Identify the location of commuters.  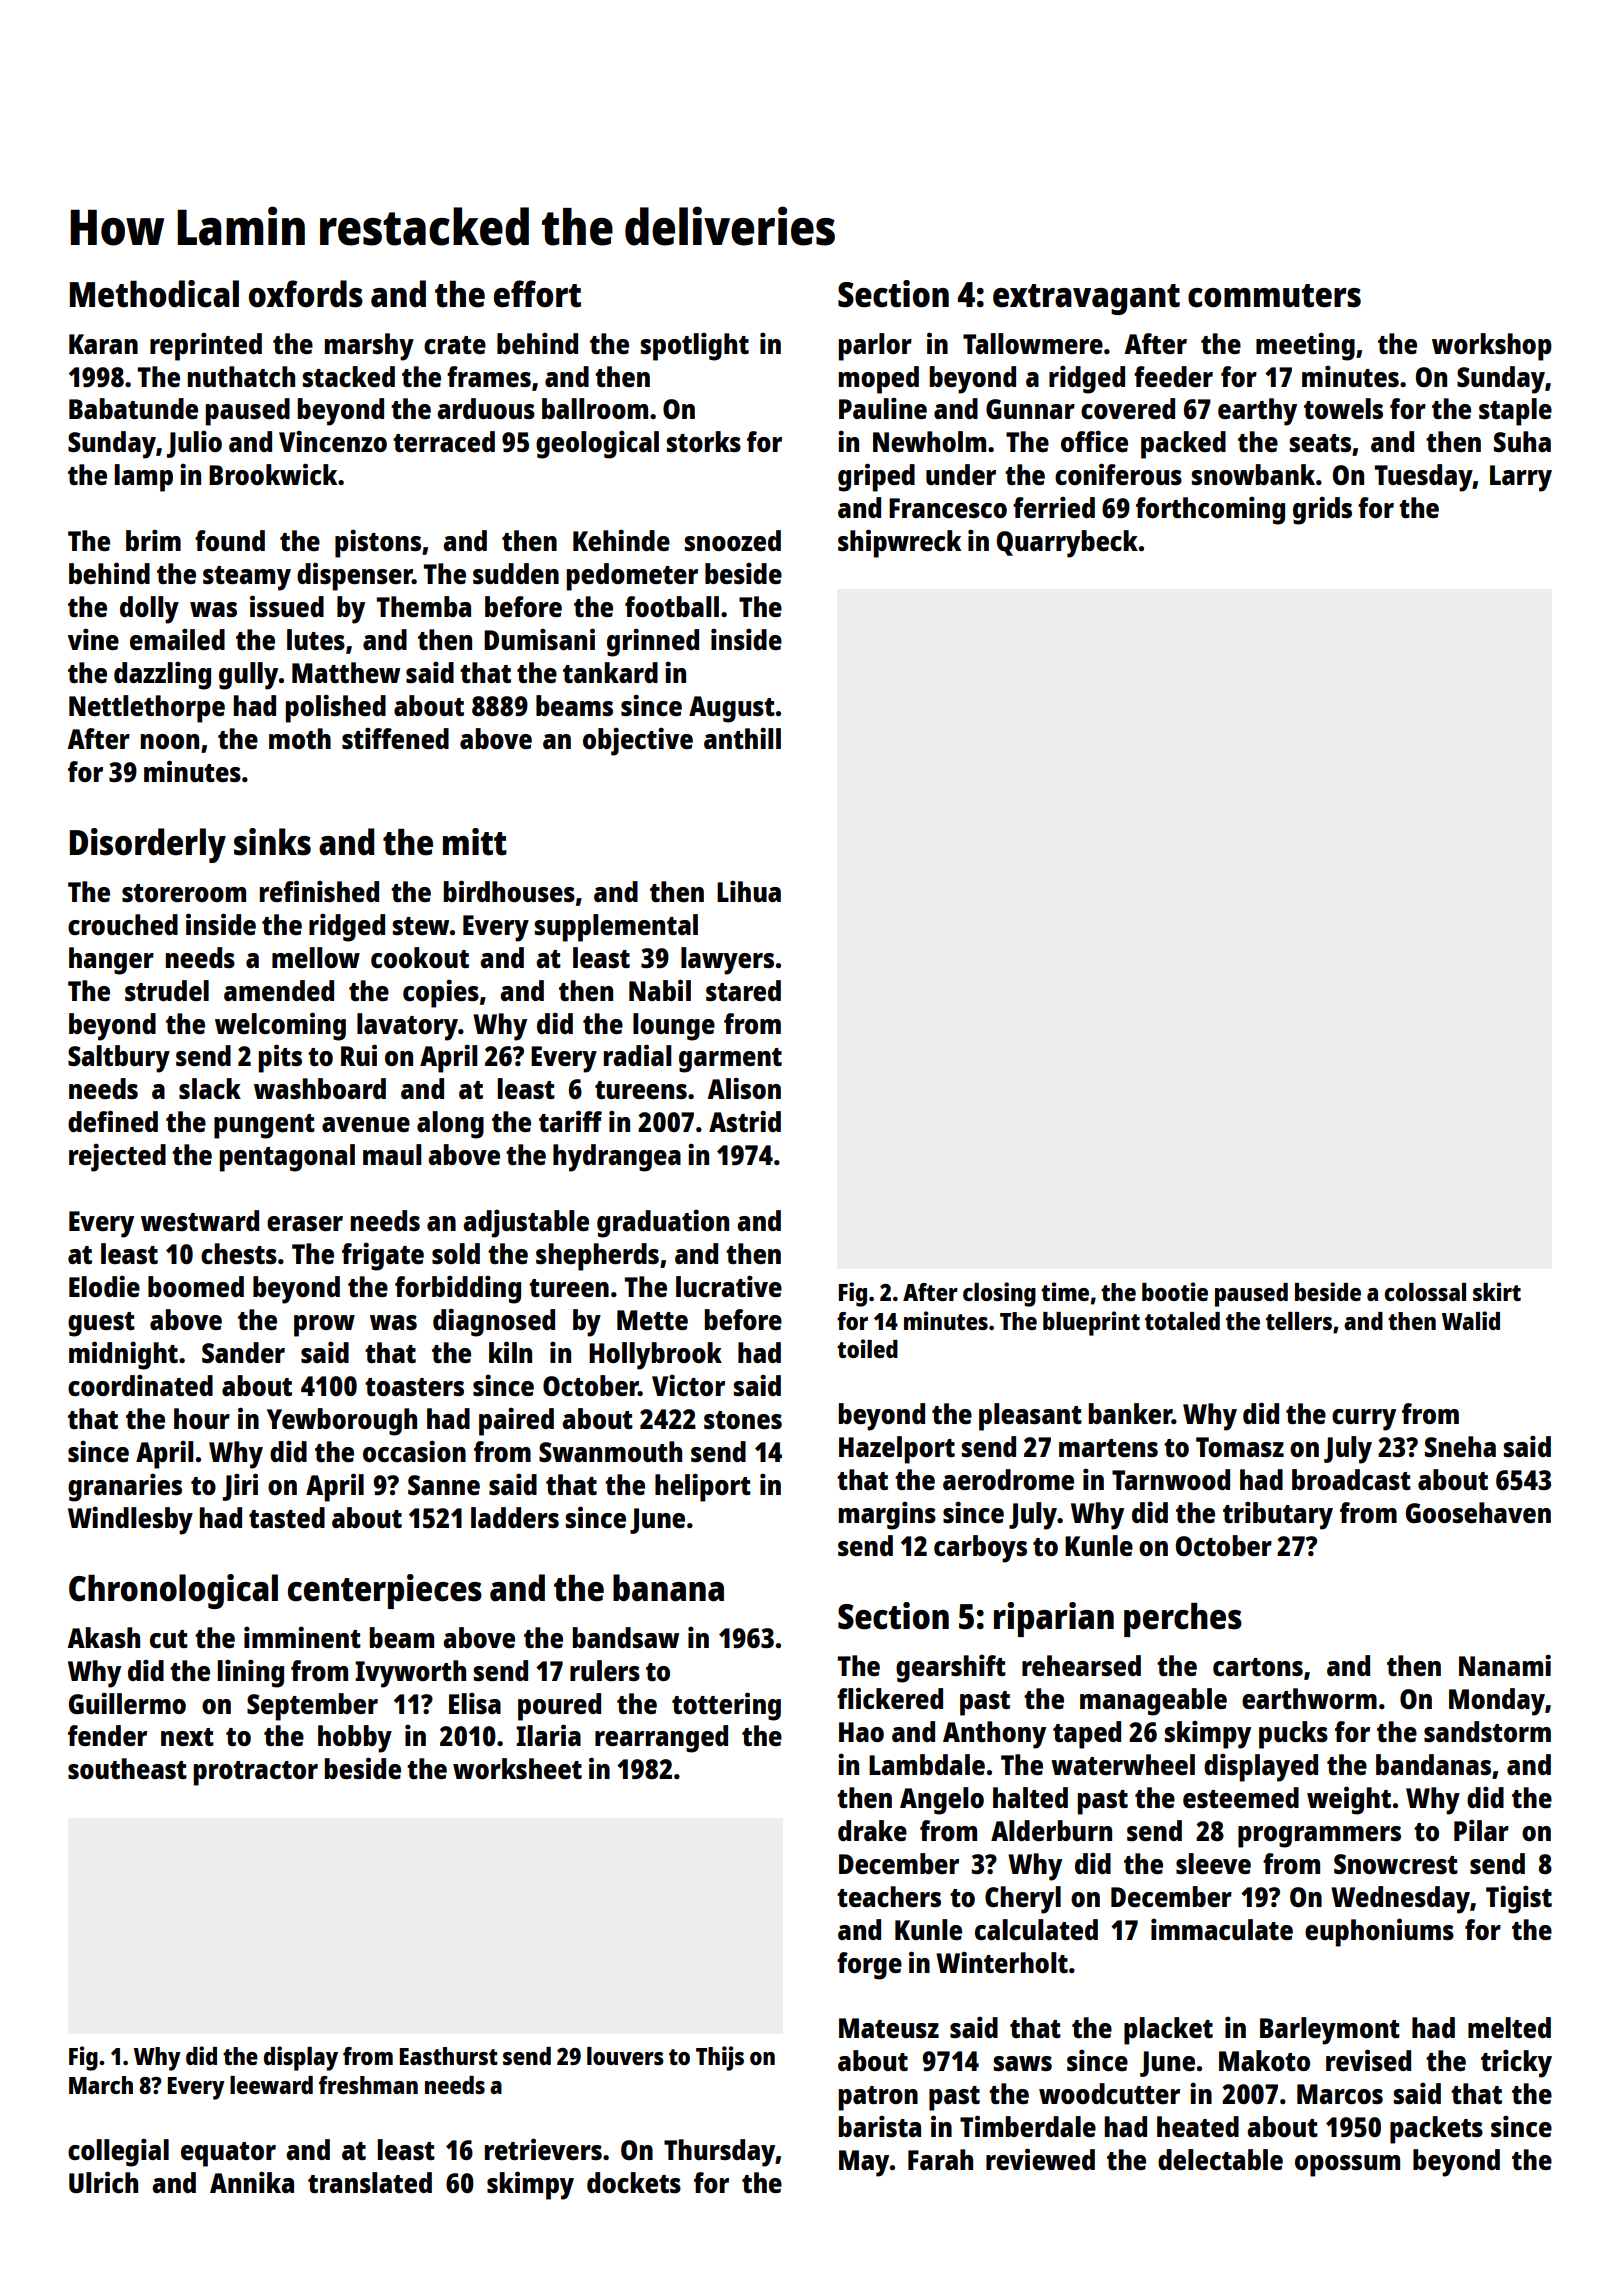
(1274, 296).
